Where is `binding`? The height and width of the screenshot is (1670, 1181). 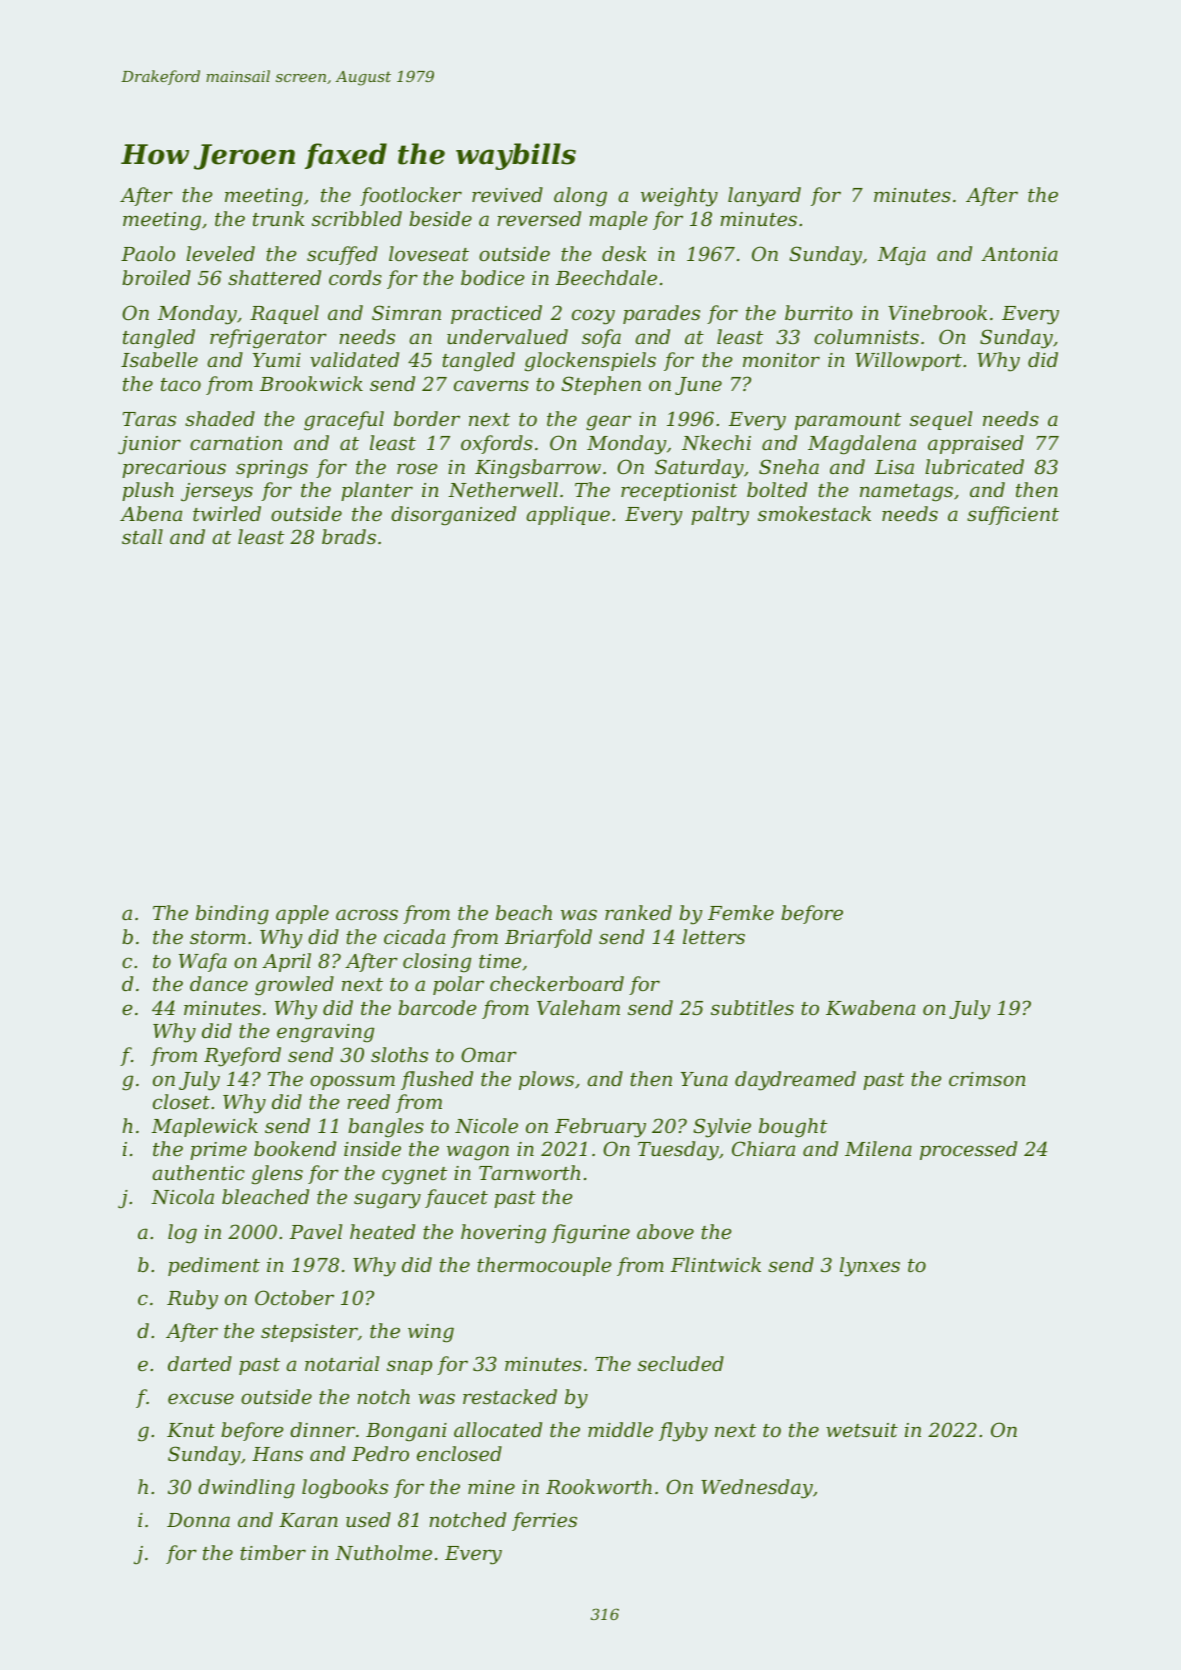
binding is located at coordinates (232, 915).
